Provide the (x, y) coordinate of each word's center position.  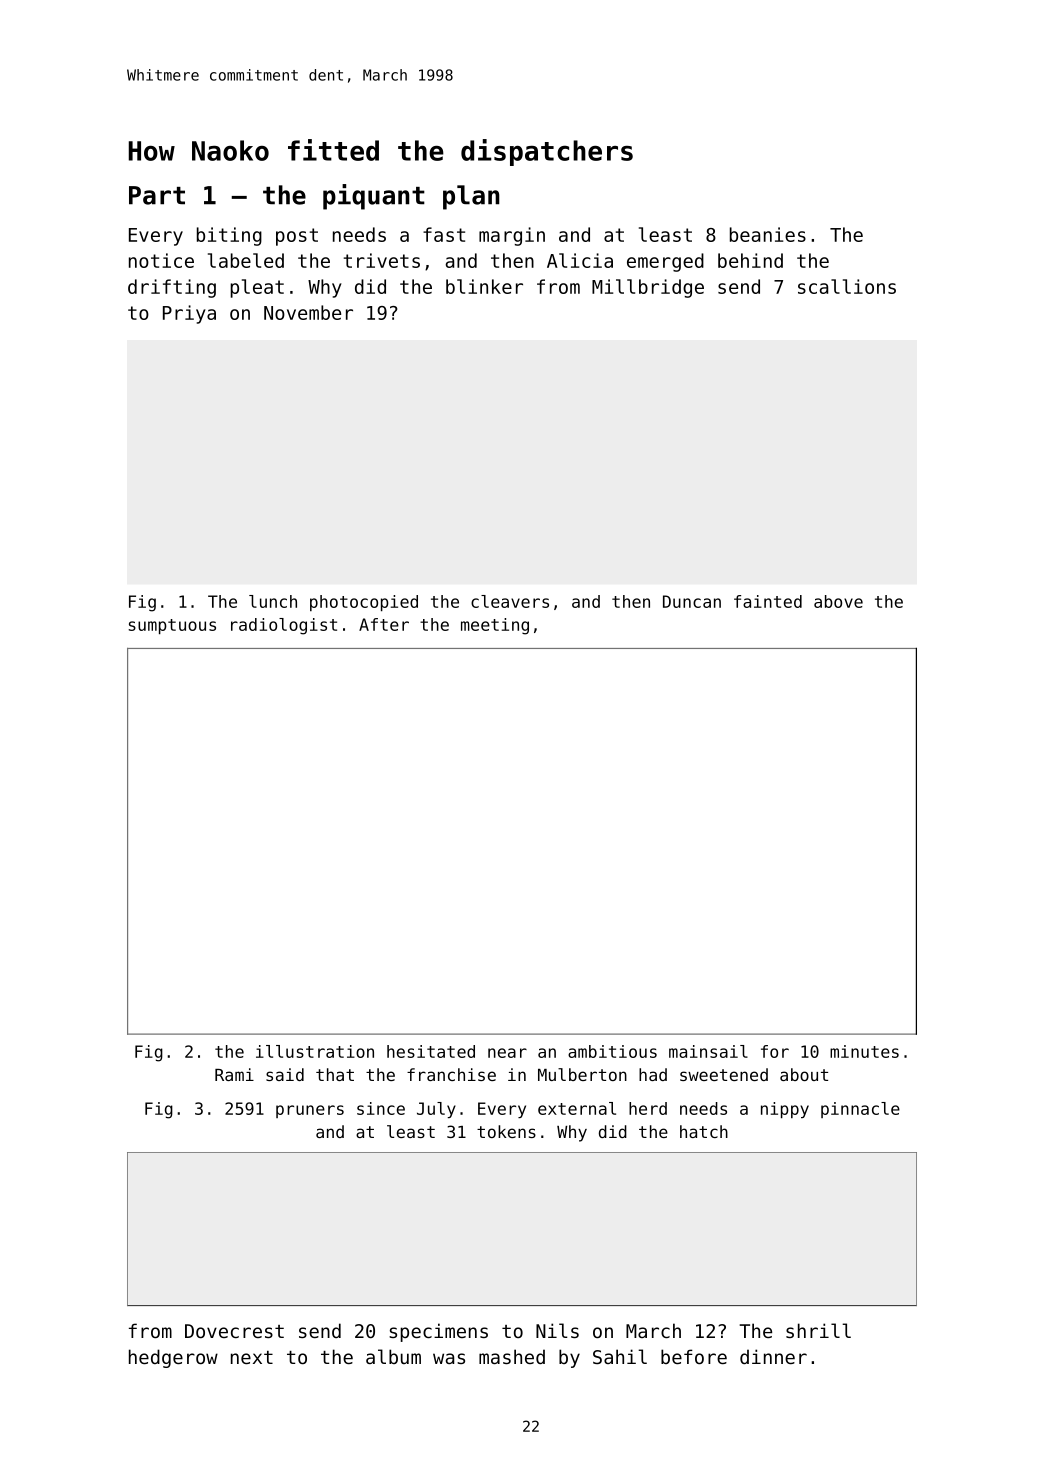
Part (157, 195)
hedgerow (173, 1358)
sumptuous (172, 626)
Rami (234, 1074)
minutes (864, 1051)
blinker (484, 286)
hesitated (431, 1051)
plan (471, 197)
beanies (768, 234)
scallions (847, 286)
